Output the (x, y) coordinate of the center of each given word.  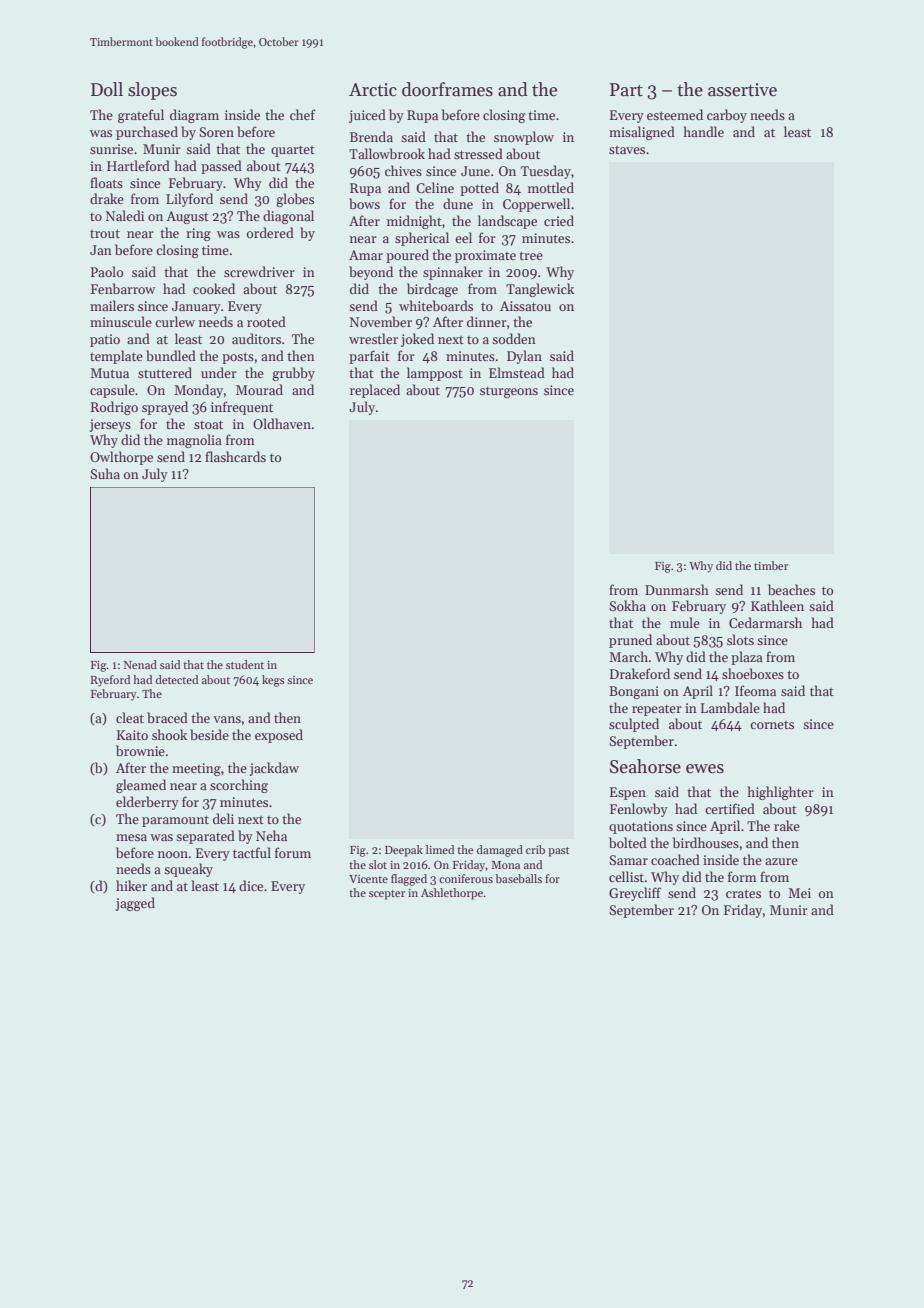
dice (251, 885)
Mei (799, 893)
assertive (742, 90)
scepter (387, 895)
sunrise (111, 149)
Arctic (373, 90)
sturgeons (509, 392)
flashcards (235, 456)
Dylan (524, 357)
